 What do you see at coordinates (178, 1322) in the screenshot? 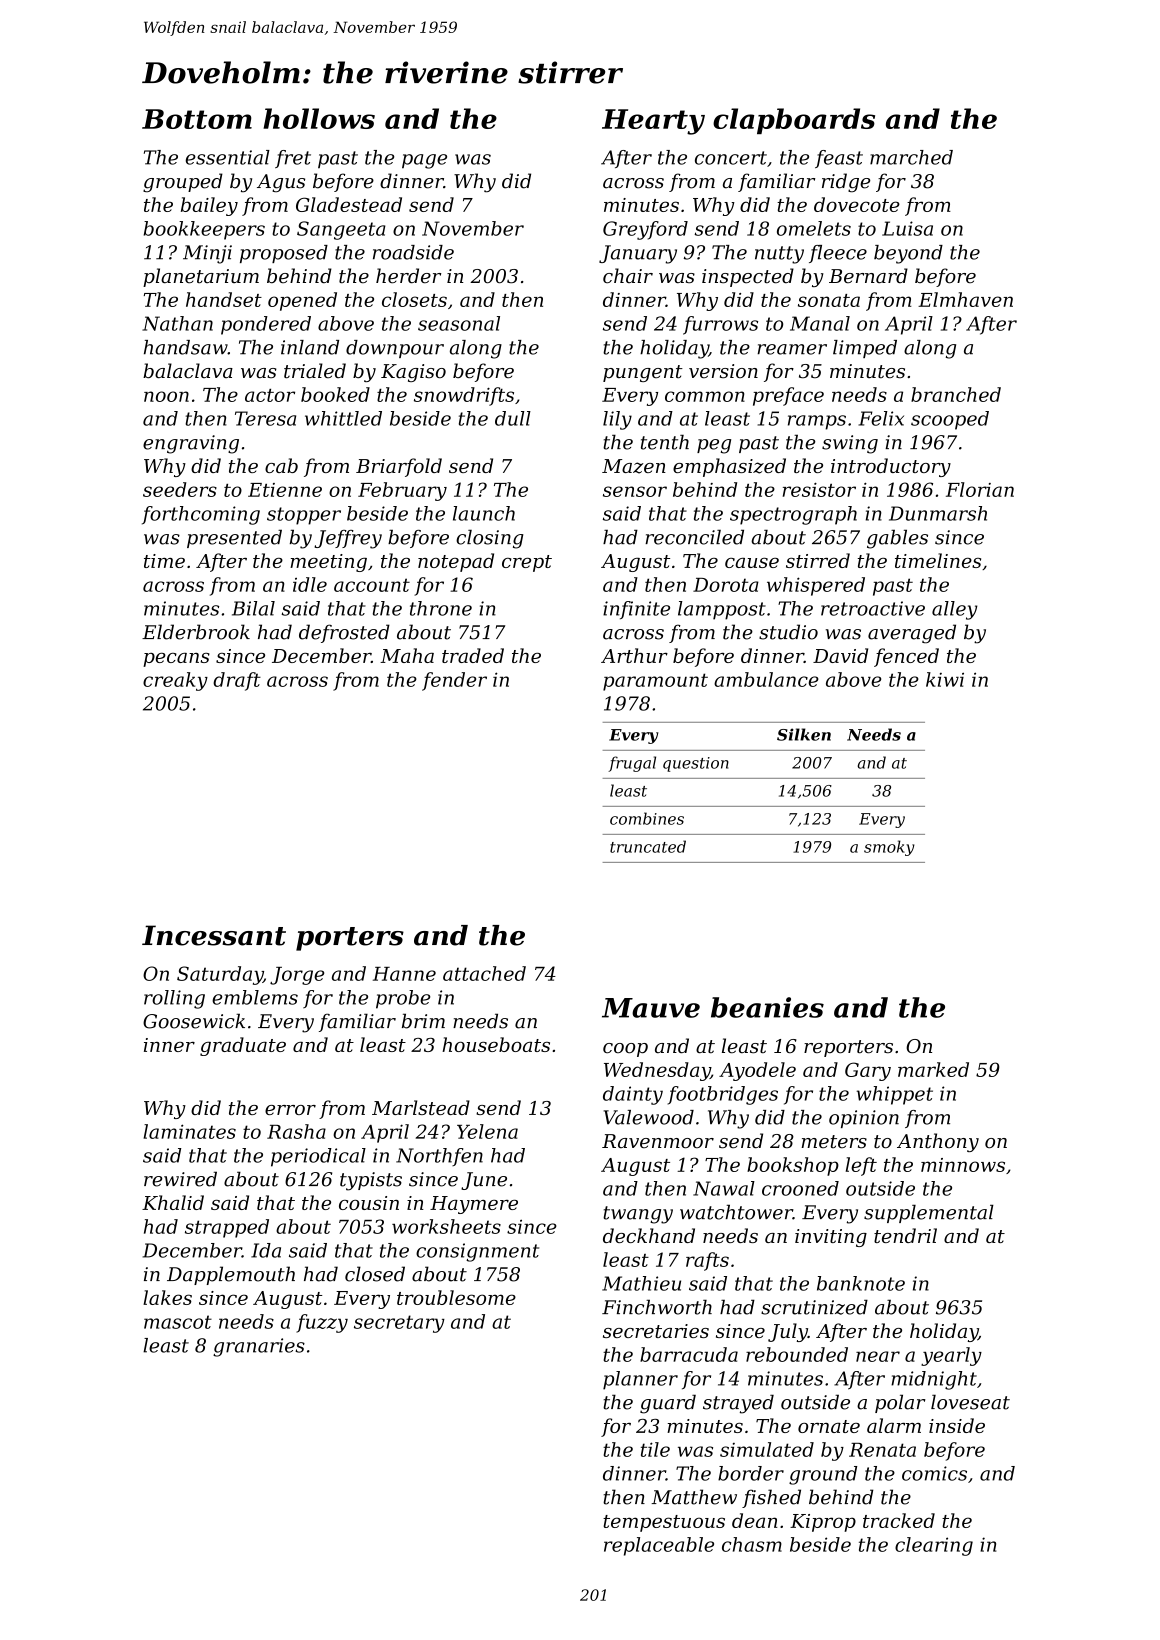
I see `mascot` at bounding box center [178, 1322].
